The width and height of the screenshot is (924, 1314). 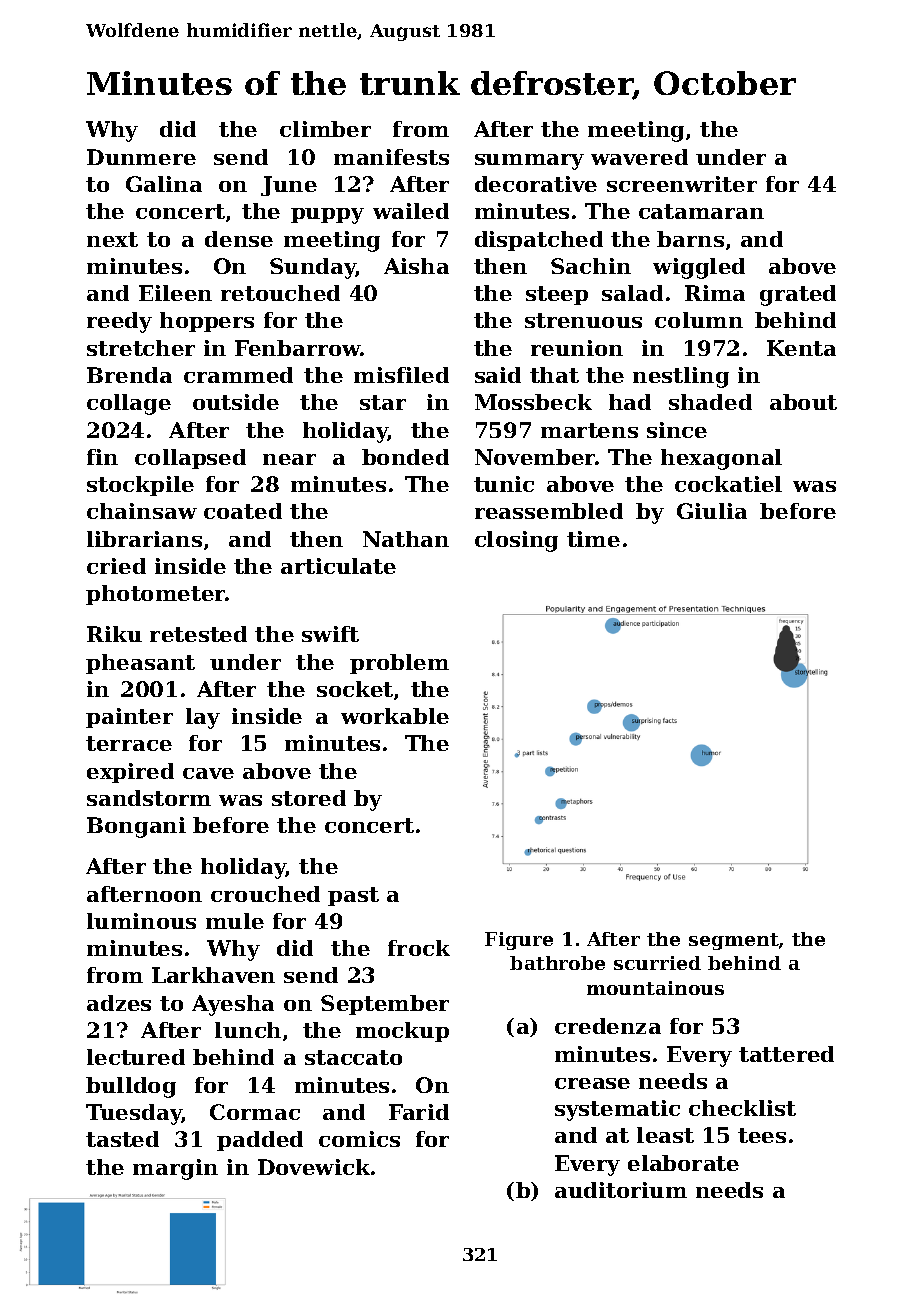 I want to click on Dovewick, so click(x=314, y=1167).
